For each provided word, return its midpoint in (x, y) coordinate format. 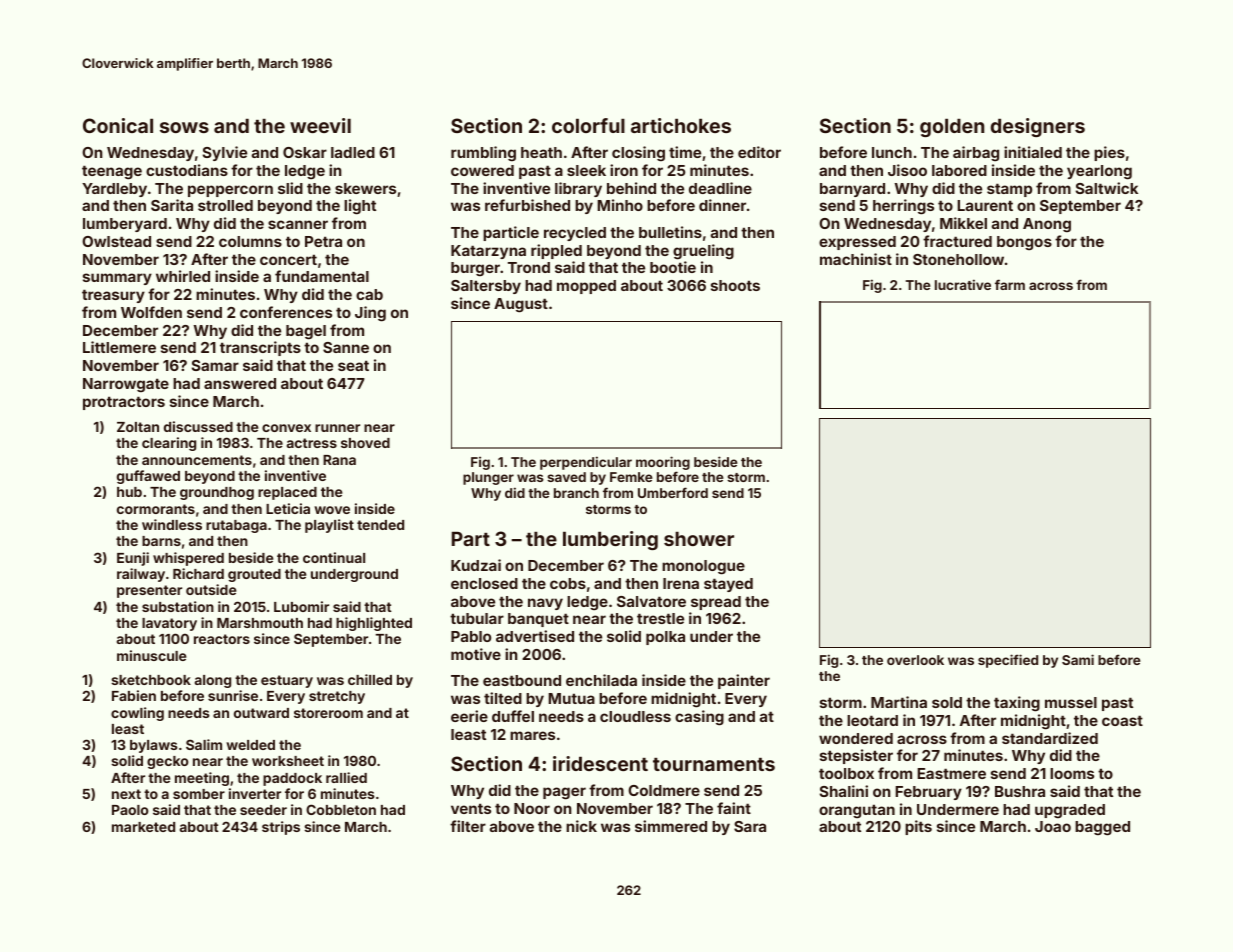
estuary (287, 681)
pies (1109, 153)
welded (250, 745)
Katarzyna (488, 252)
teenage (112, 172)
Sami (1078, 659)
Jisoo (907, 170)
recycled (575, 234)
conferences (286, 312)
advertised (535, 636)
